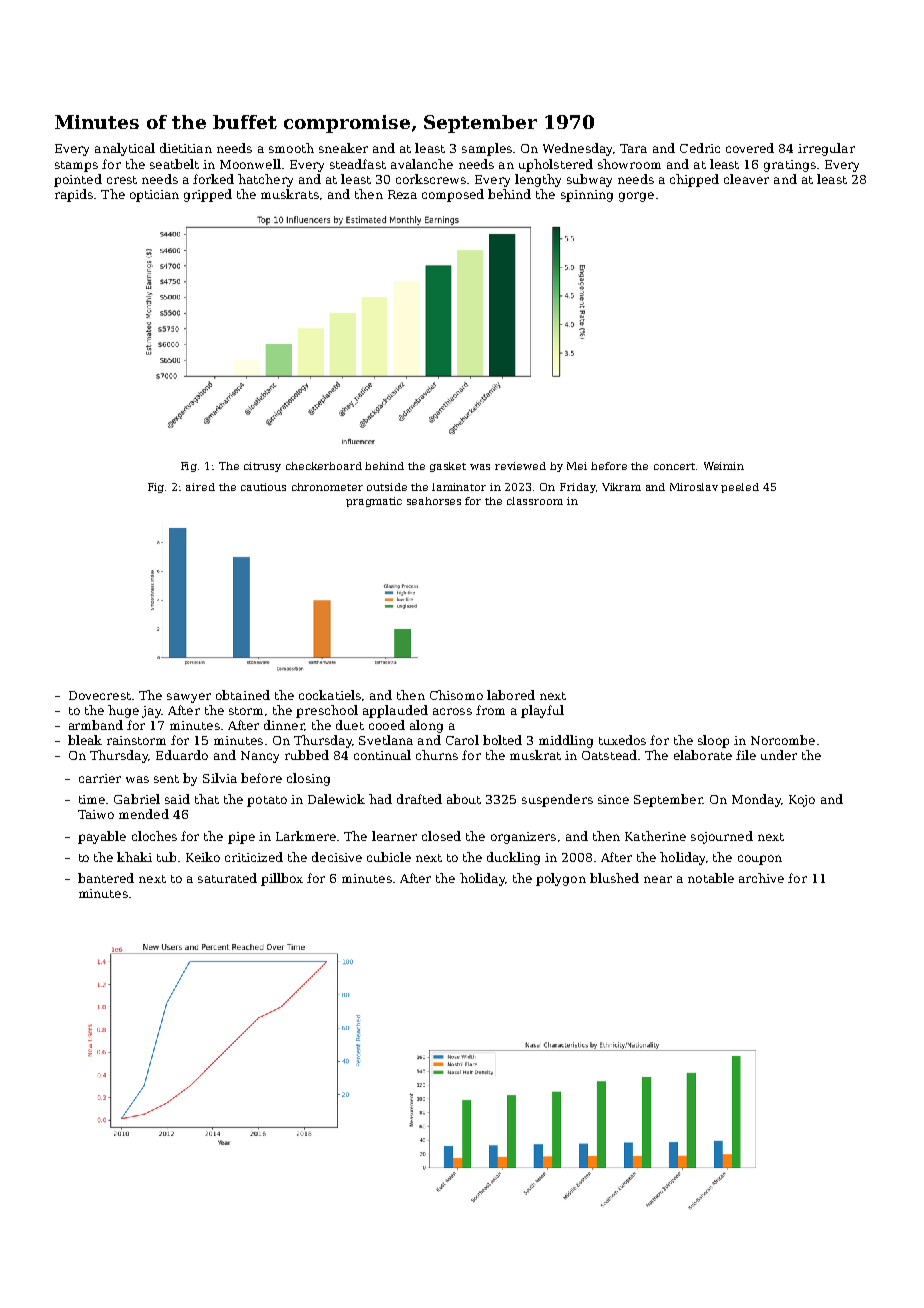 The height and width of the page is (1308, 924). I want to click on analytical, so click(125, 149).
